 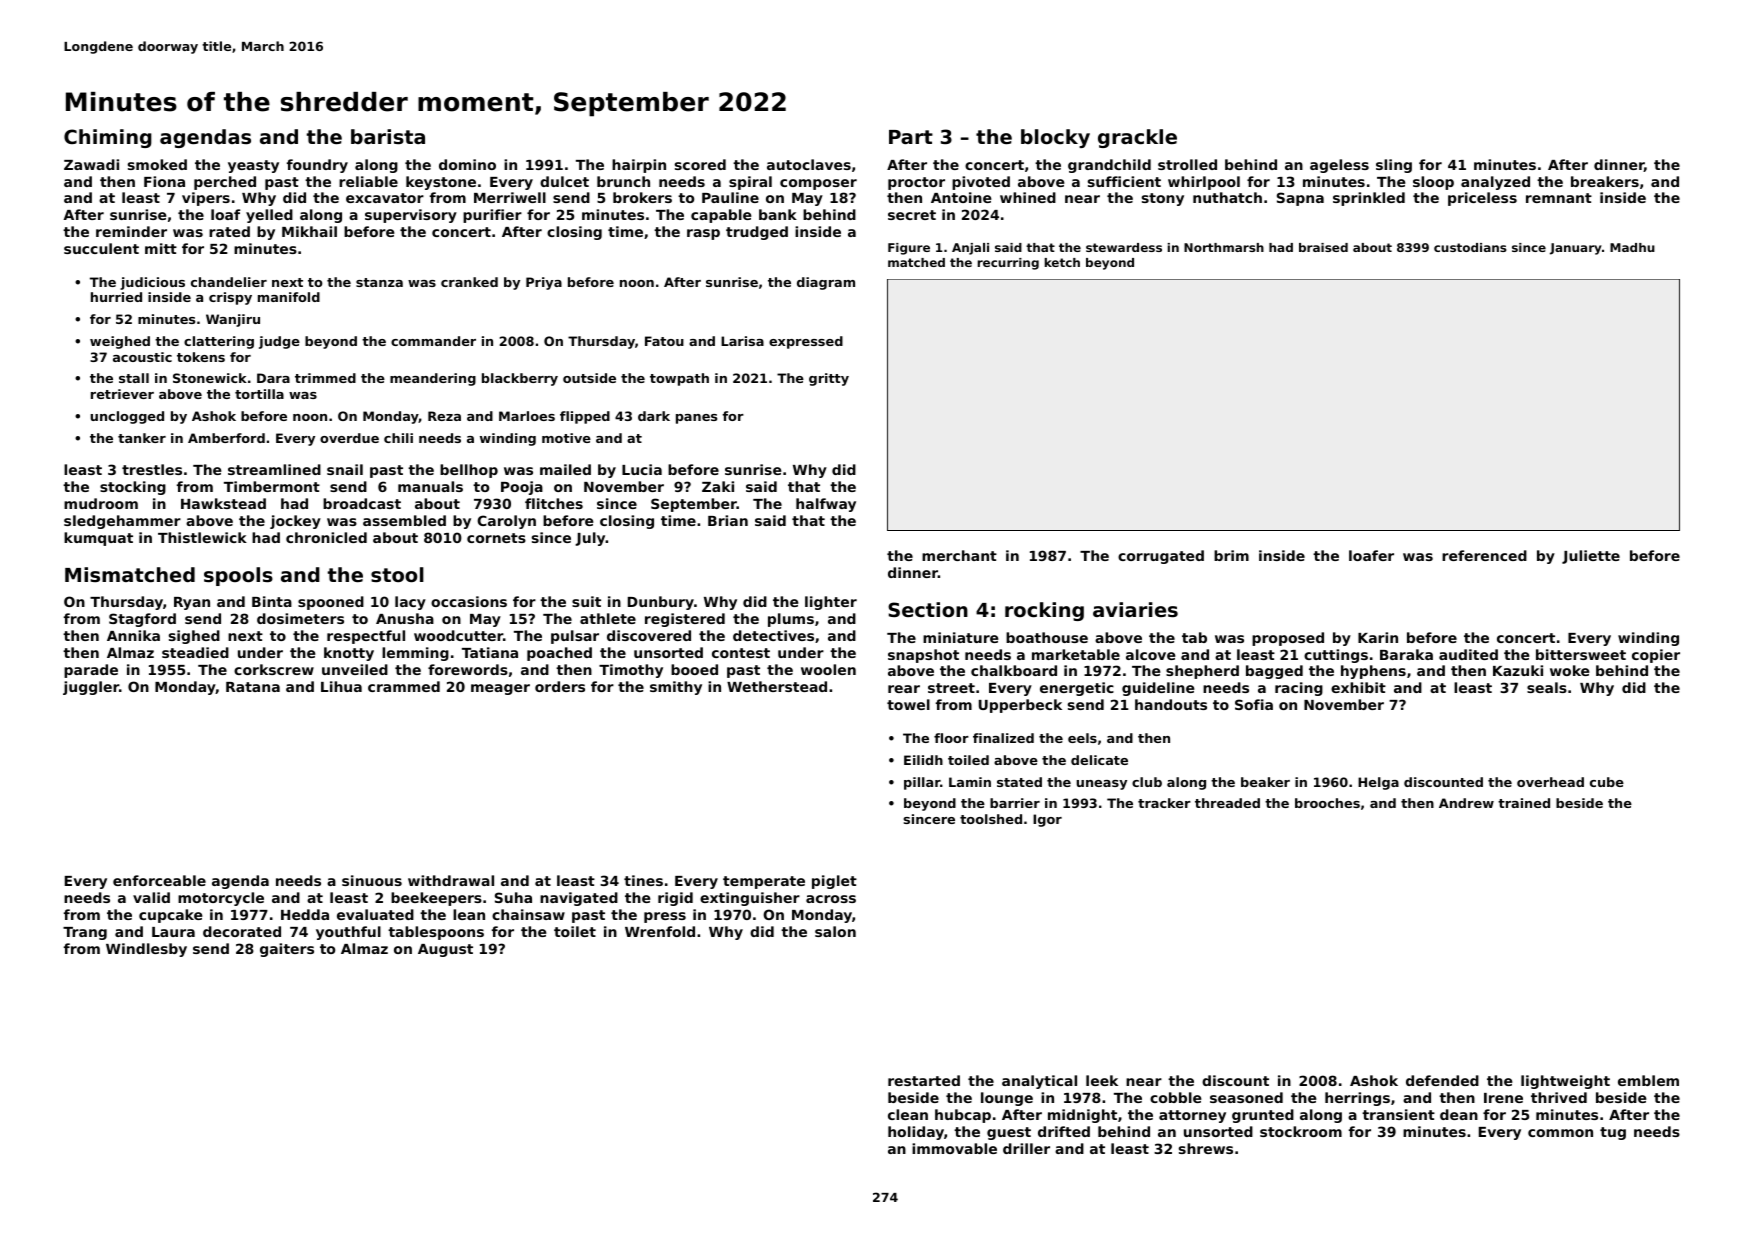 What do you see at coordinates (469, 282) in the screenshot?
I see `cranked` at bounding box center [469, 282].
